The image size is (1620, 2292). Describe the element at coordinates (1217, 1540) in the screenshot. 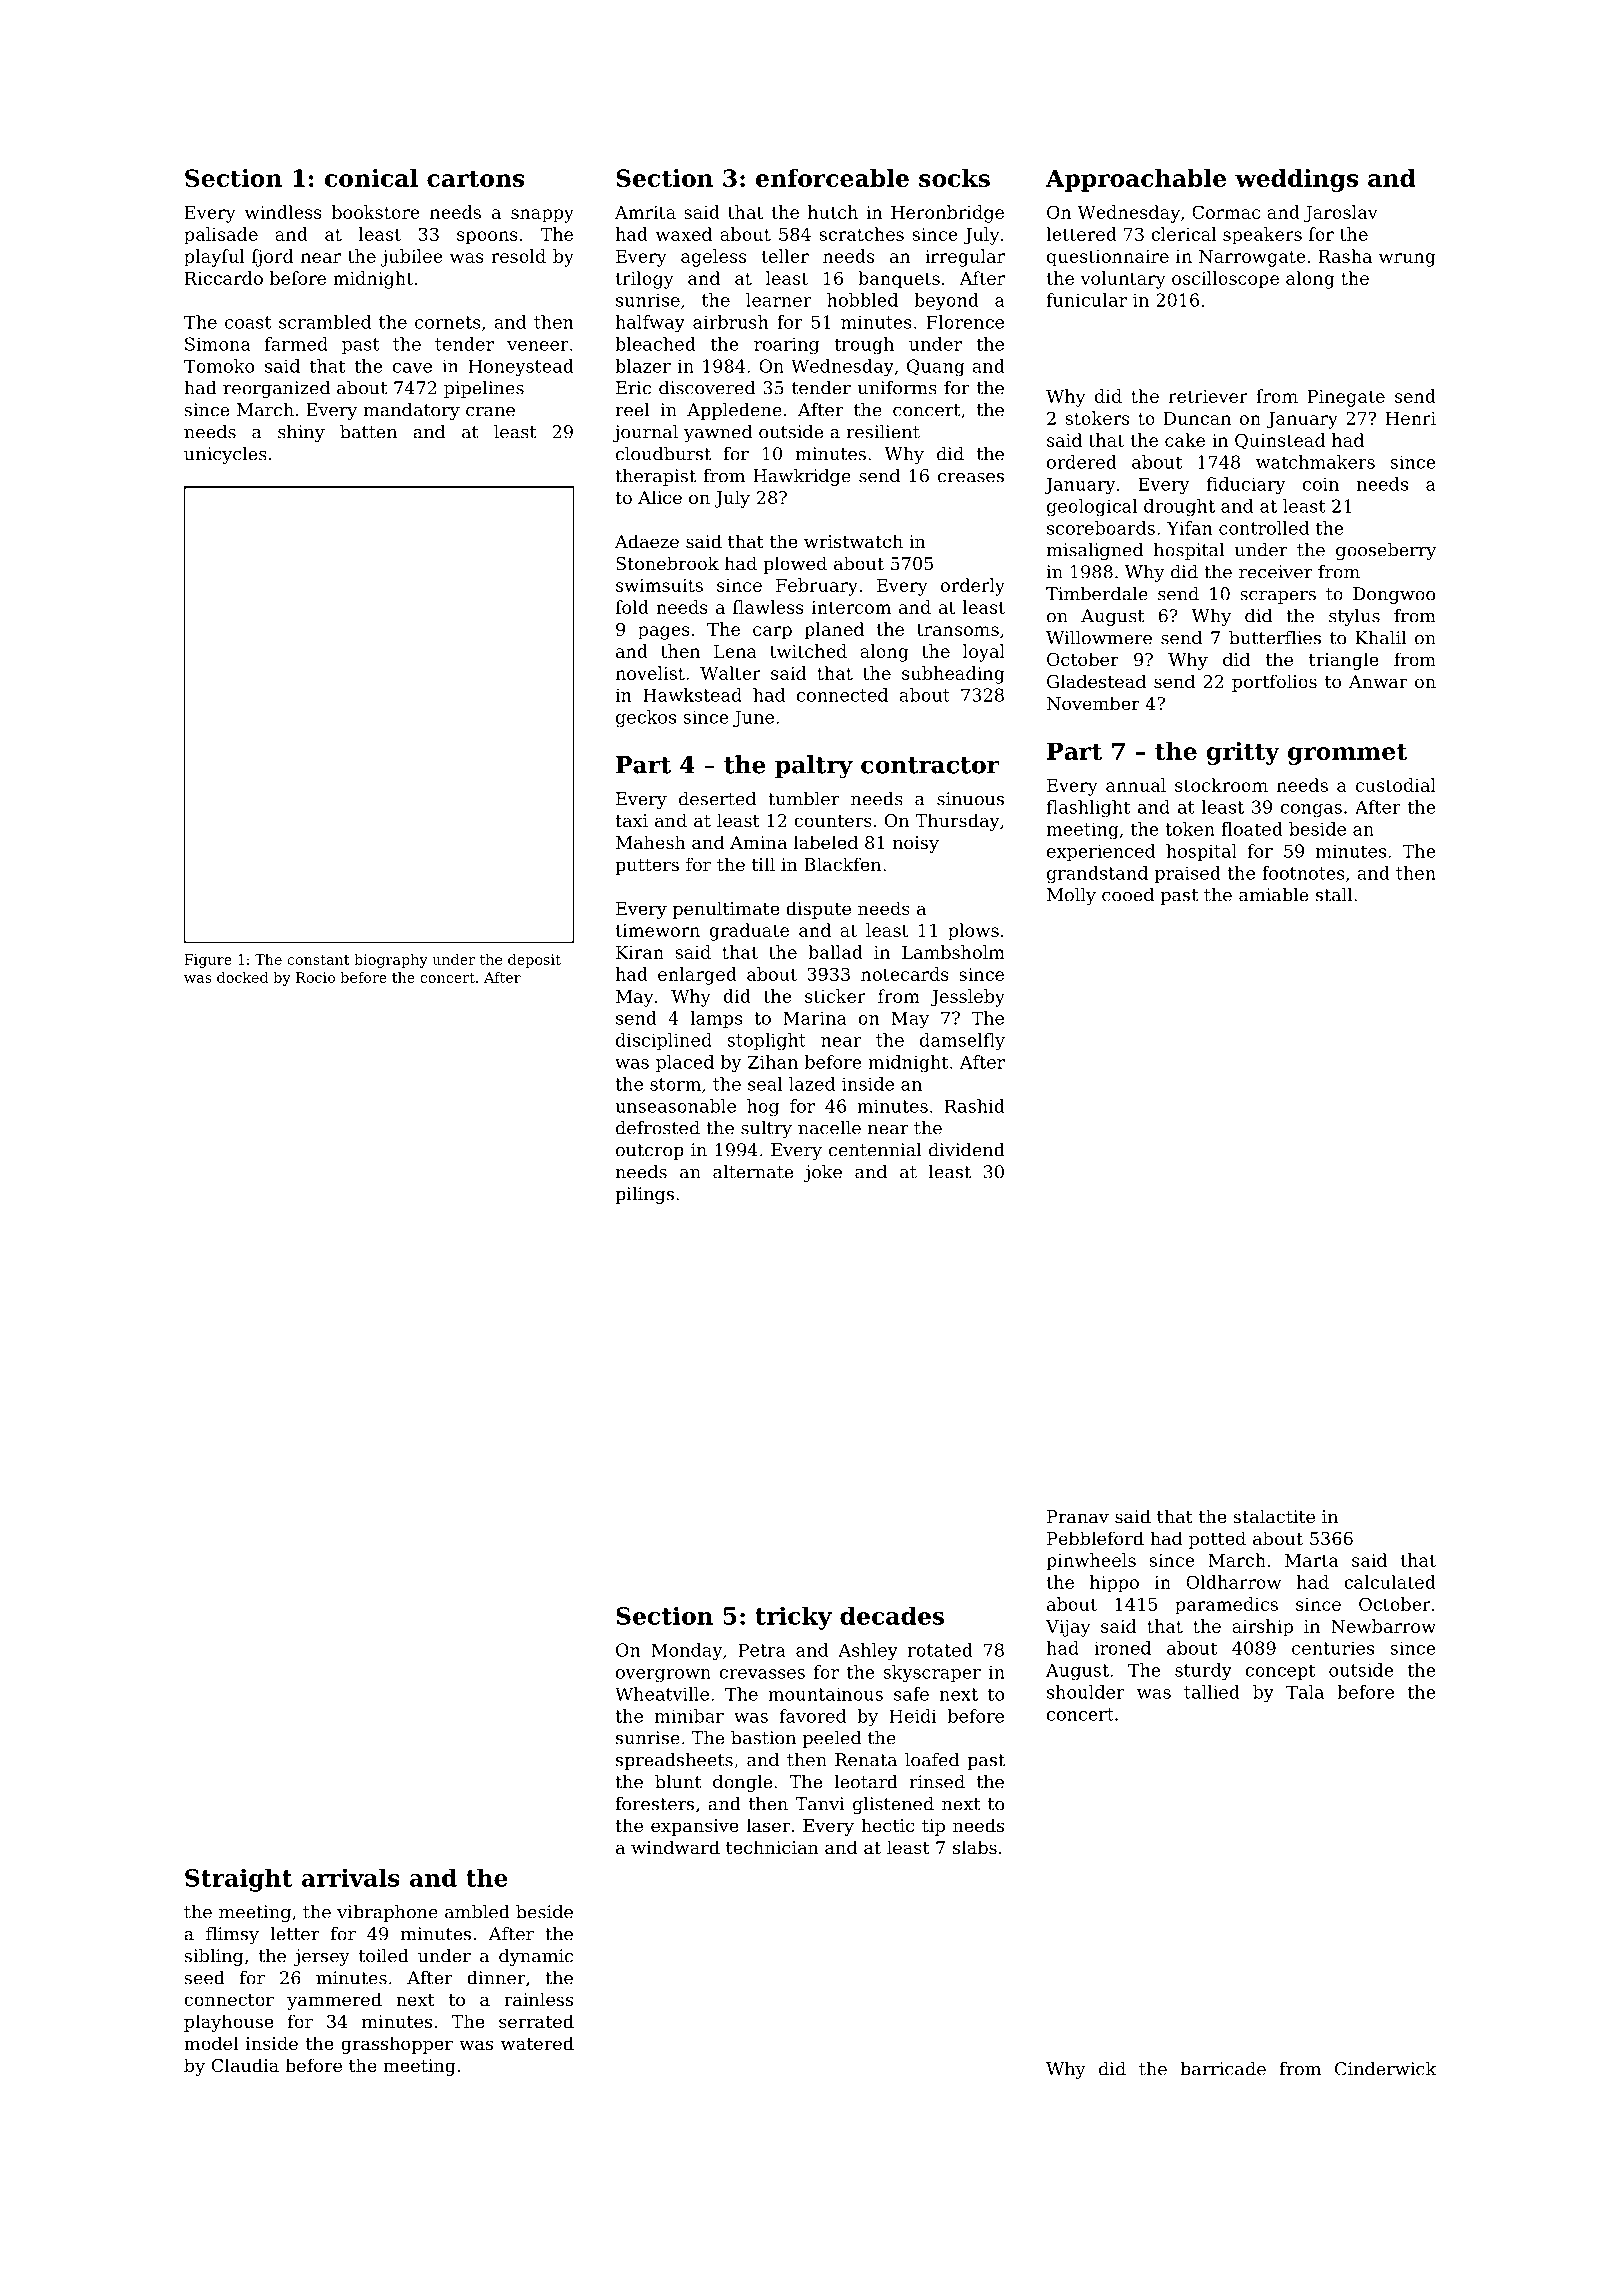

I see `potted` at that location.
